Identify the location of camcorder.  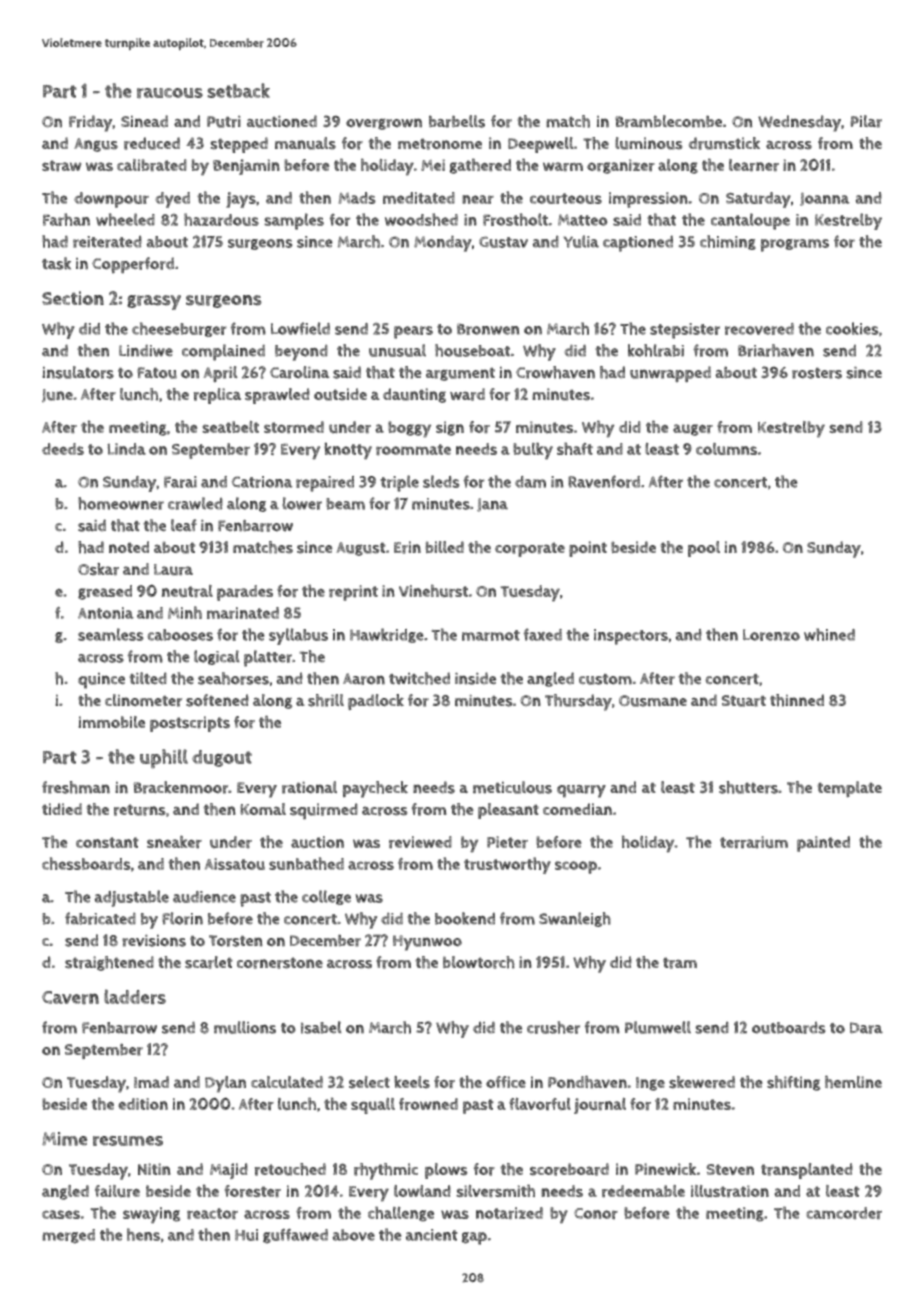
(844, 1213).
